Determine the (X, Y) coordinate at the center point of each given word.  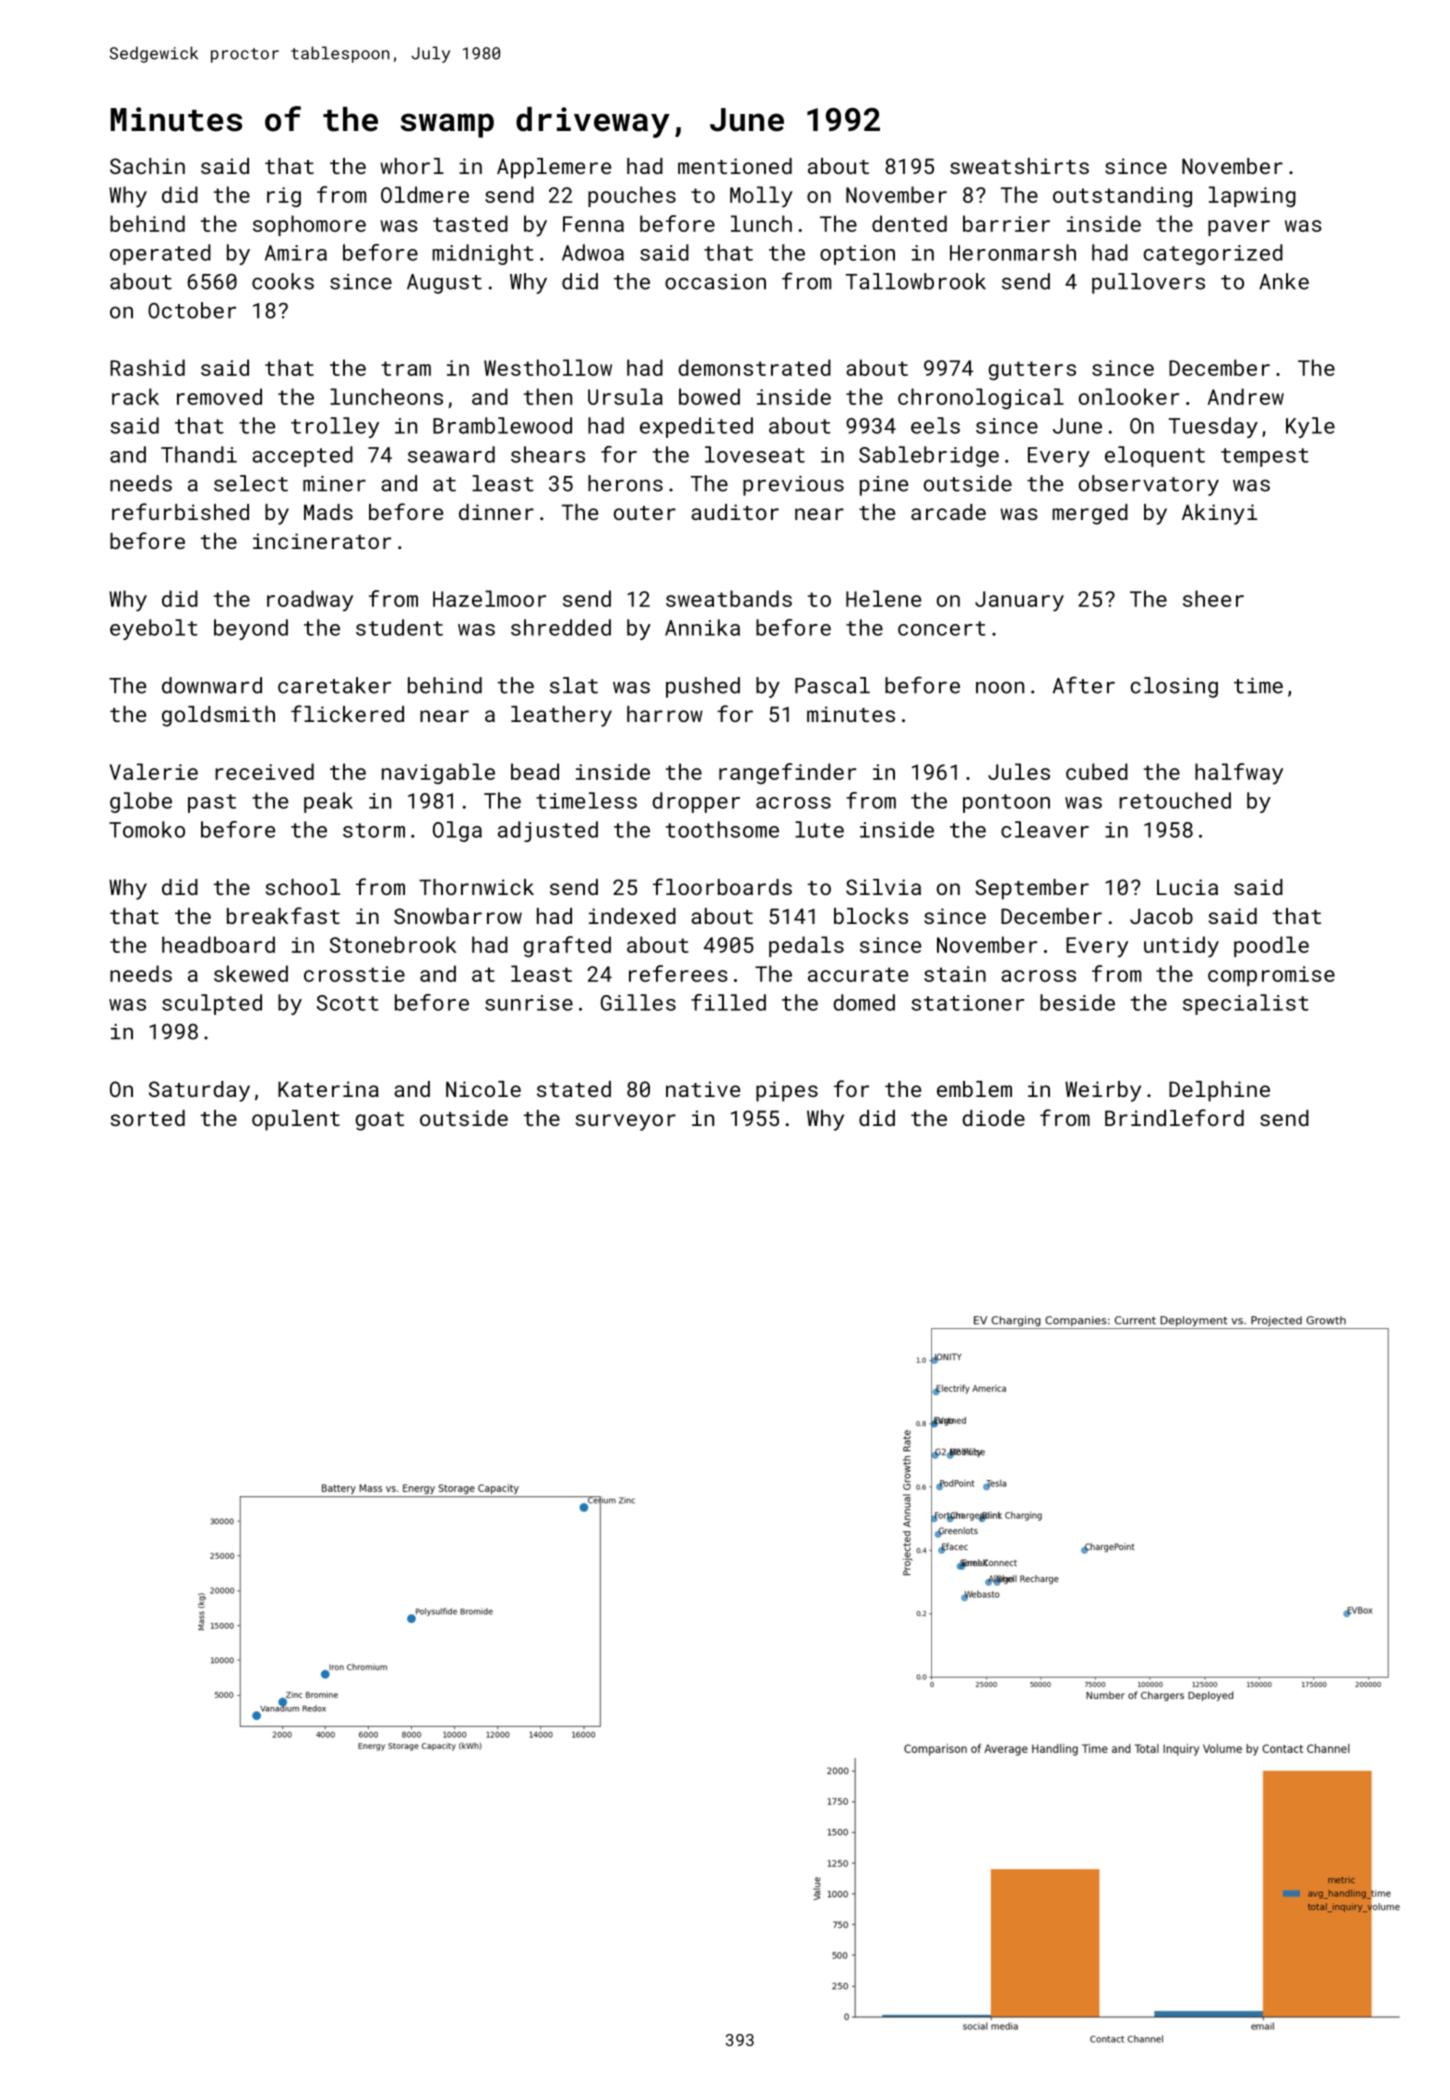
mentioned (735, 166)
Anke (1284, 281)
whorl (412, 166)
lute (819, 829)
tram (406, 368)
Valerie (154, 771)
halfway (1239, 774)
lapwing (1252, 196)
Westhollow (548, 367)
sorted (148, 1118)
